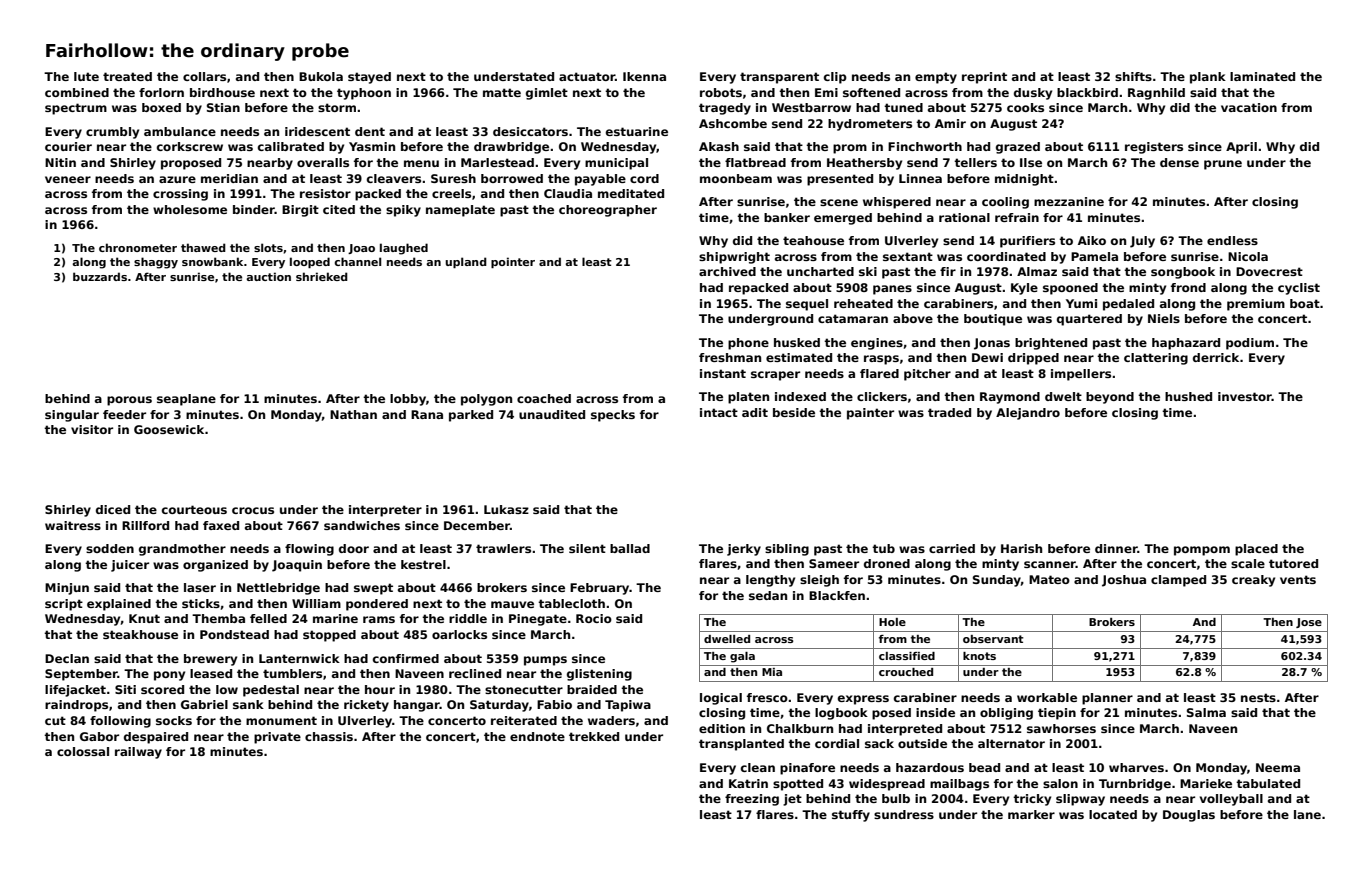  What do you see at coordinates (100, 276) in the screenshot?
I see `buzzards` at bounding box center [100, 276].
